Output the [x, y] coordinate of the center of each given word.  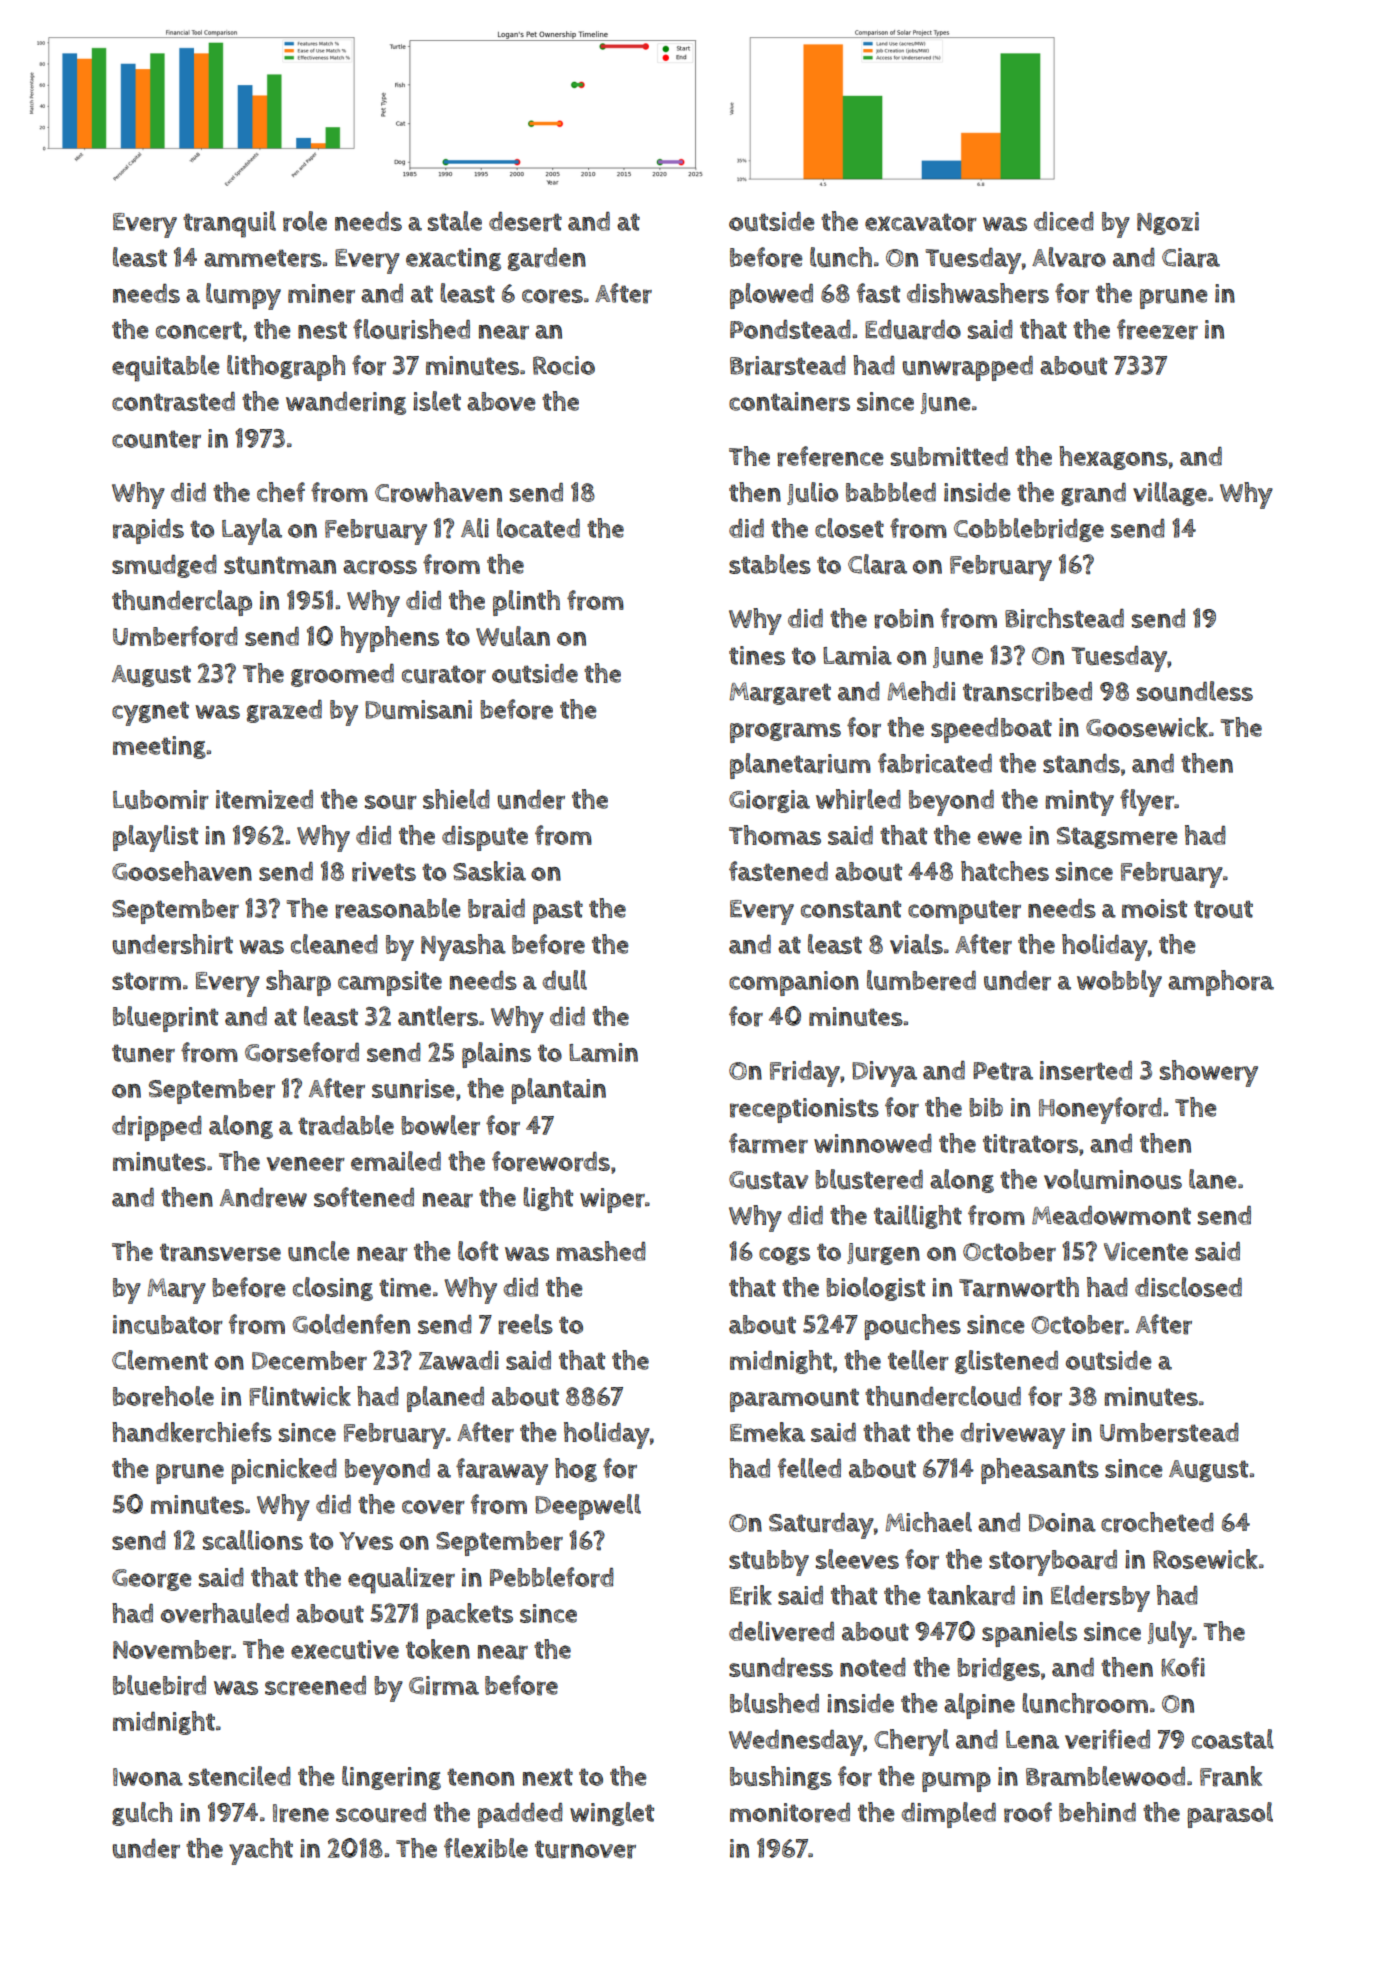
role [305, 221]
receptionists [804, 1110]
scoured [381, 1813]
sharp [298, 983]
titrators [1030, 1144]
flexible [486, 1848]
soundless [1195, 691]
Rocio [564, 365]
